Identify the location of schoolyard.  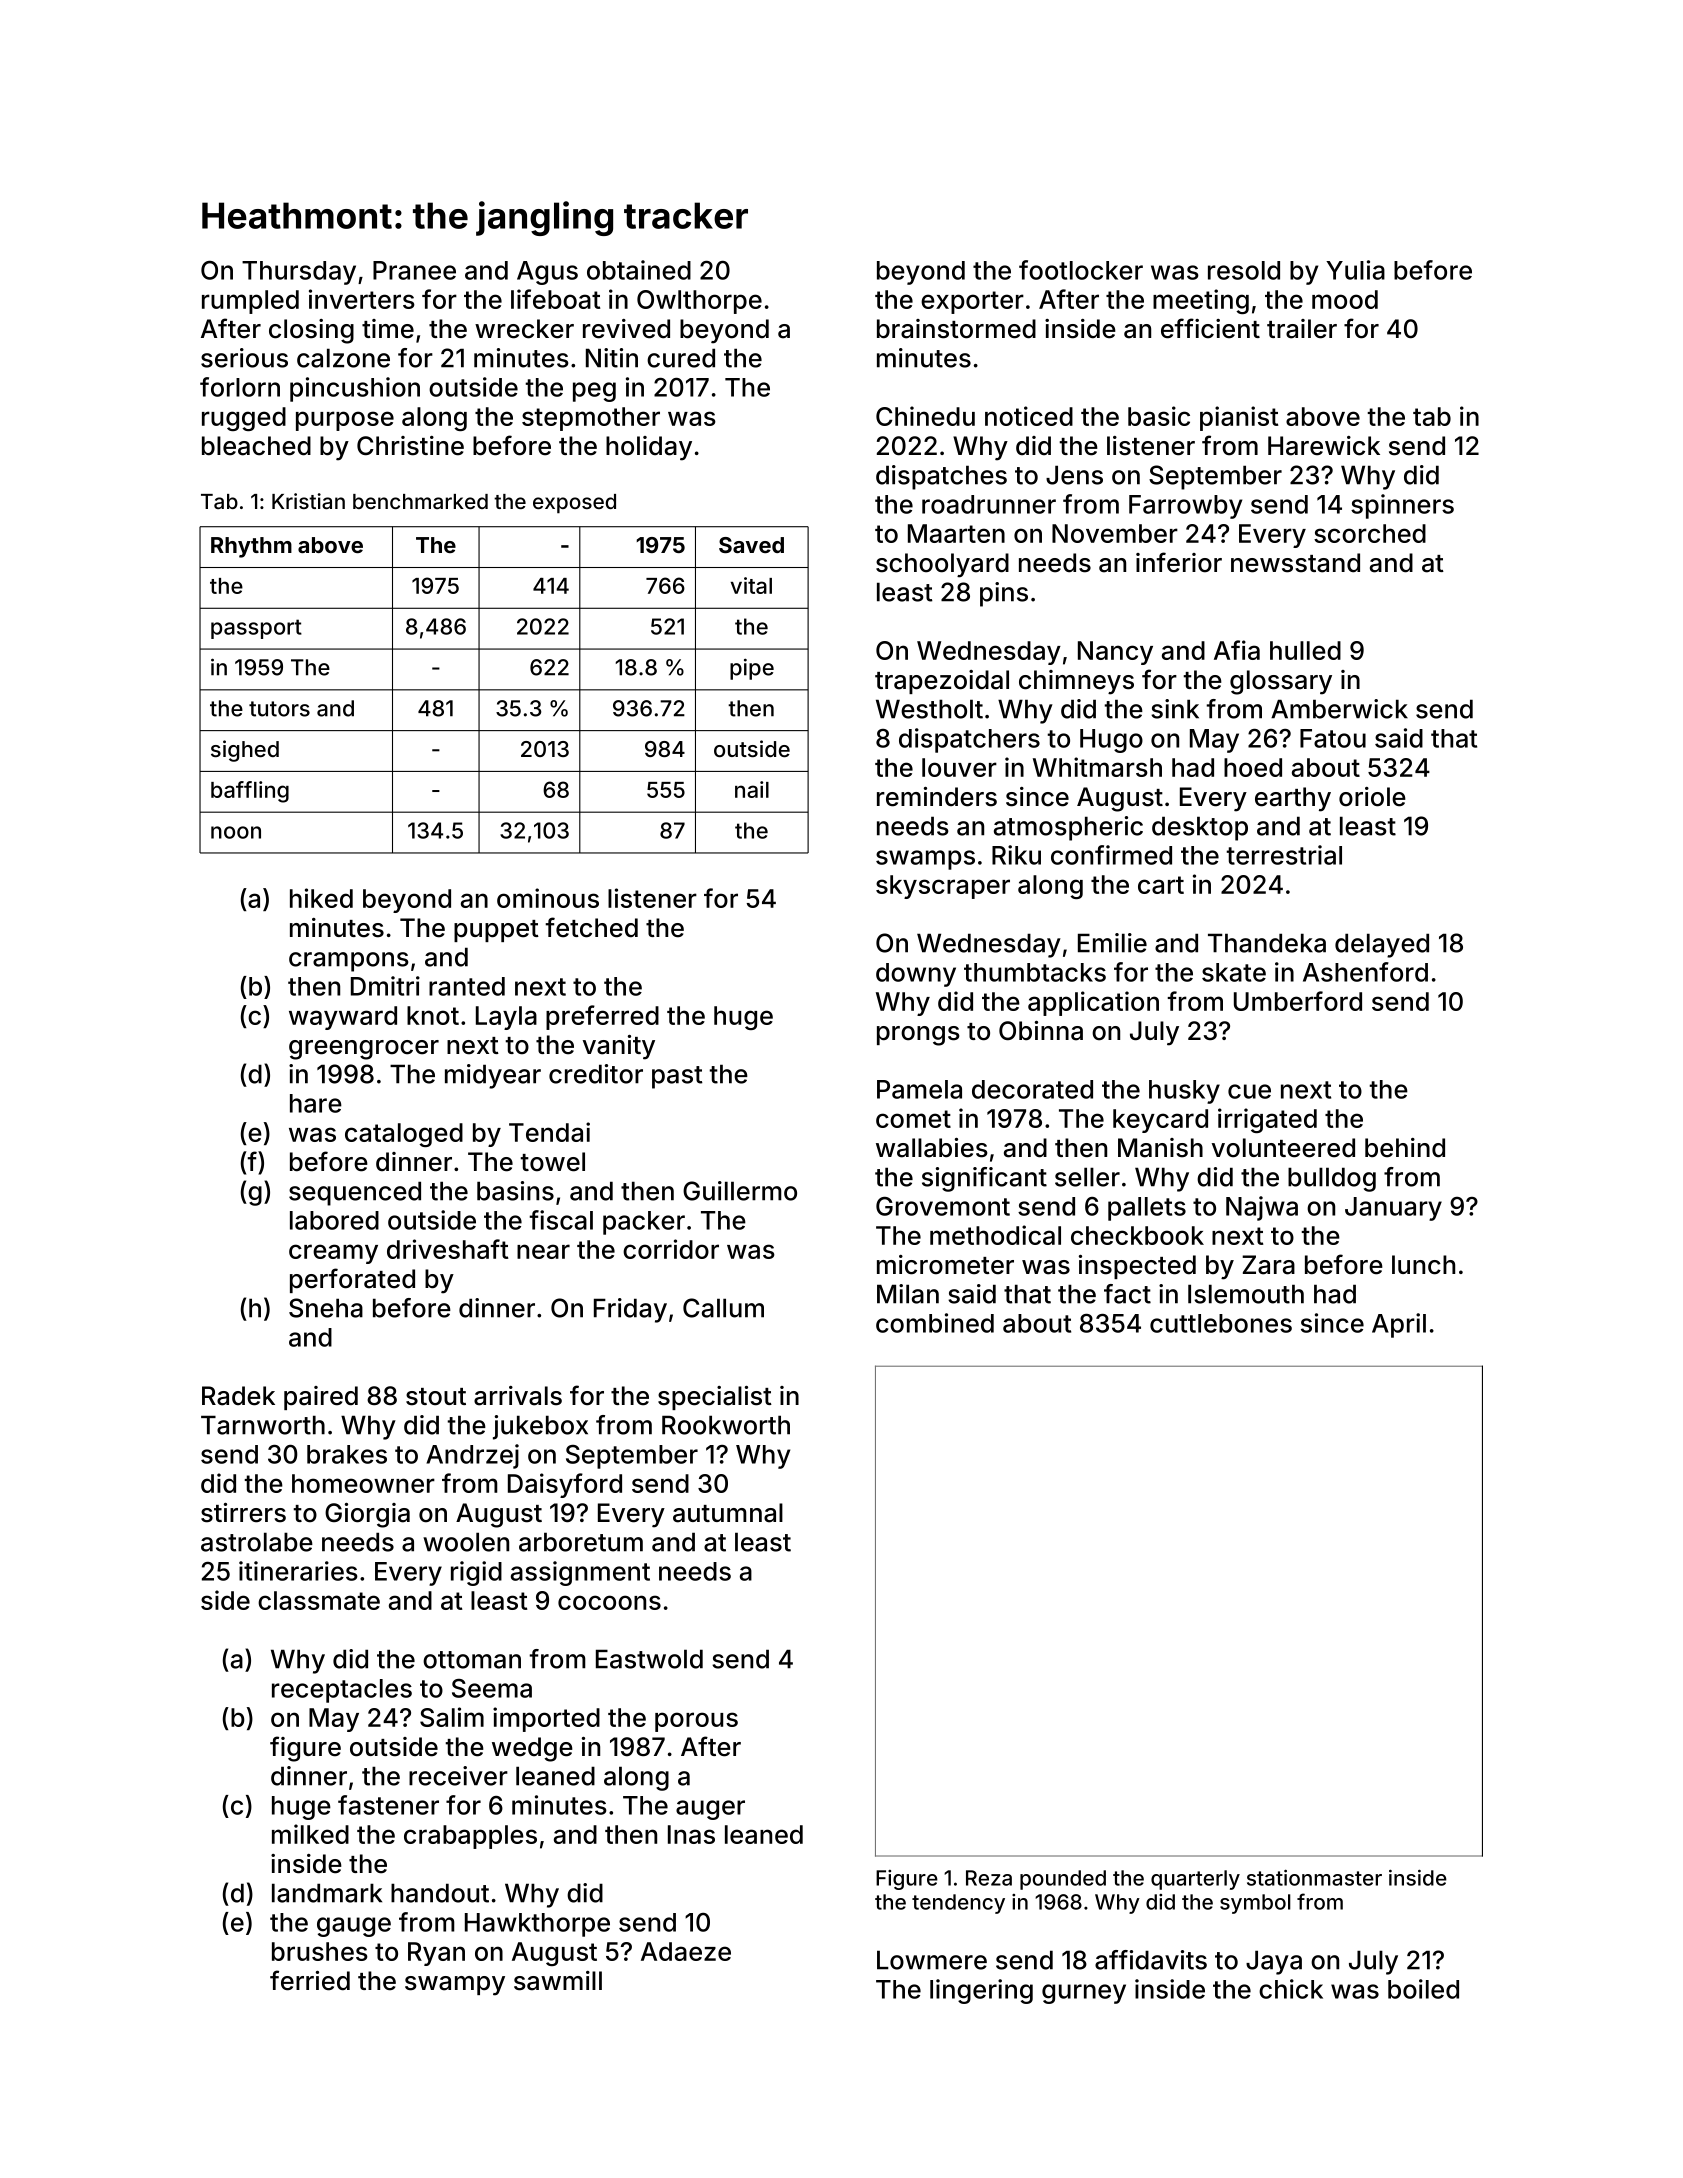
(942, 565).
